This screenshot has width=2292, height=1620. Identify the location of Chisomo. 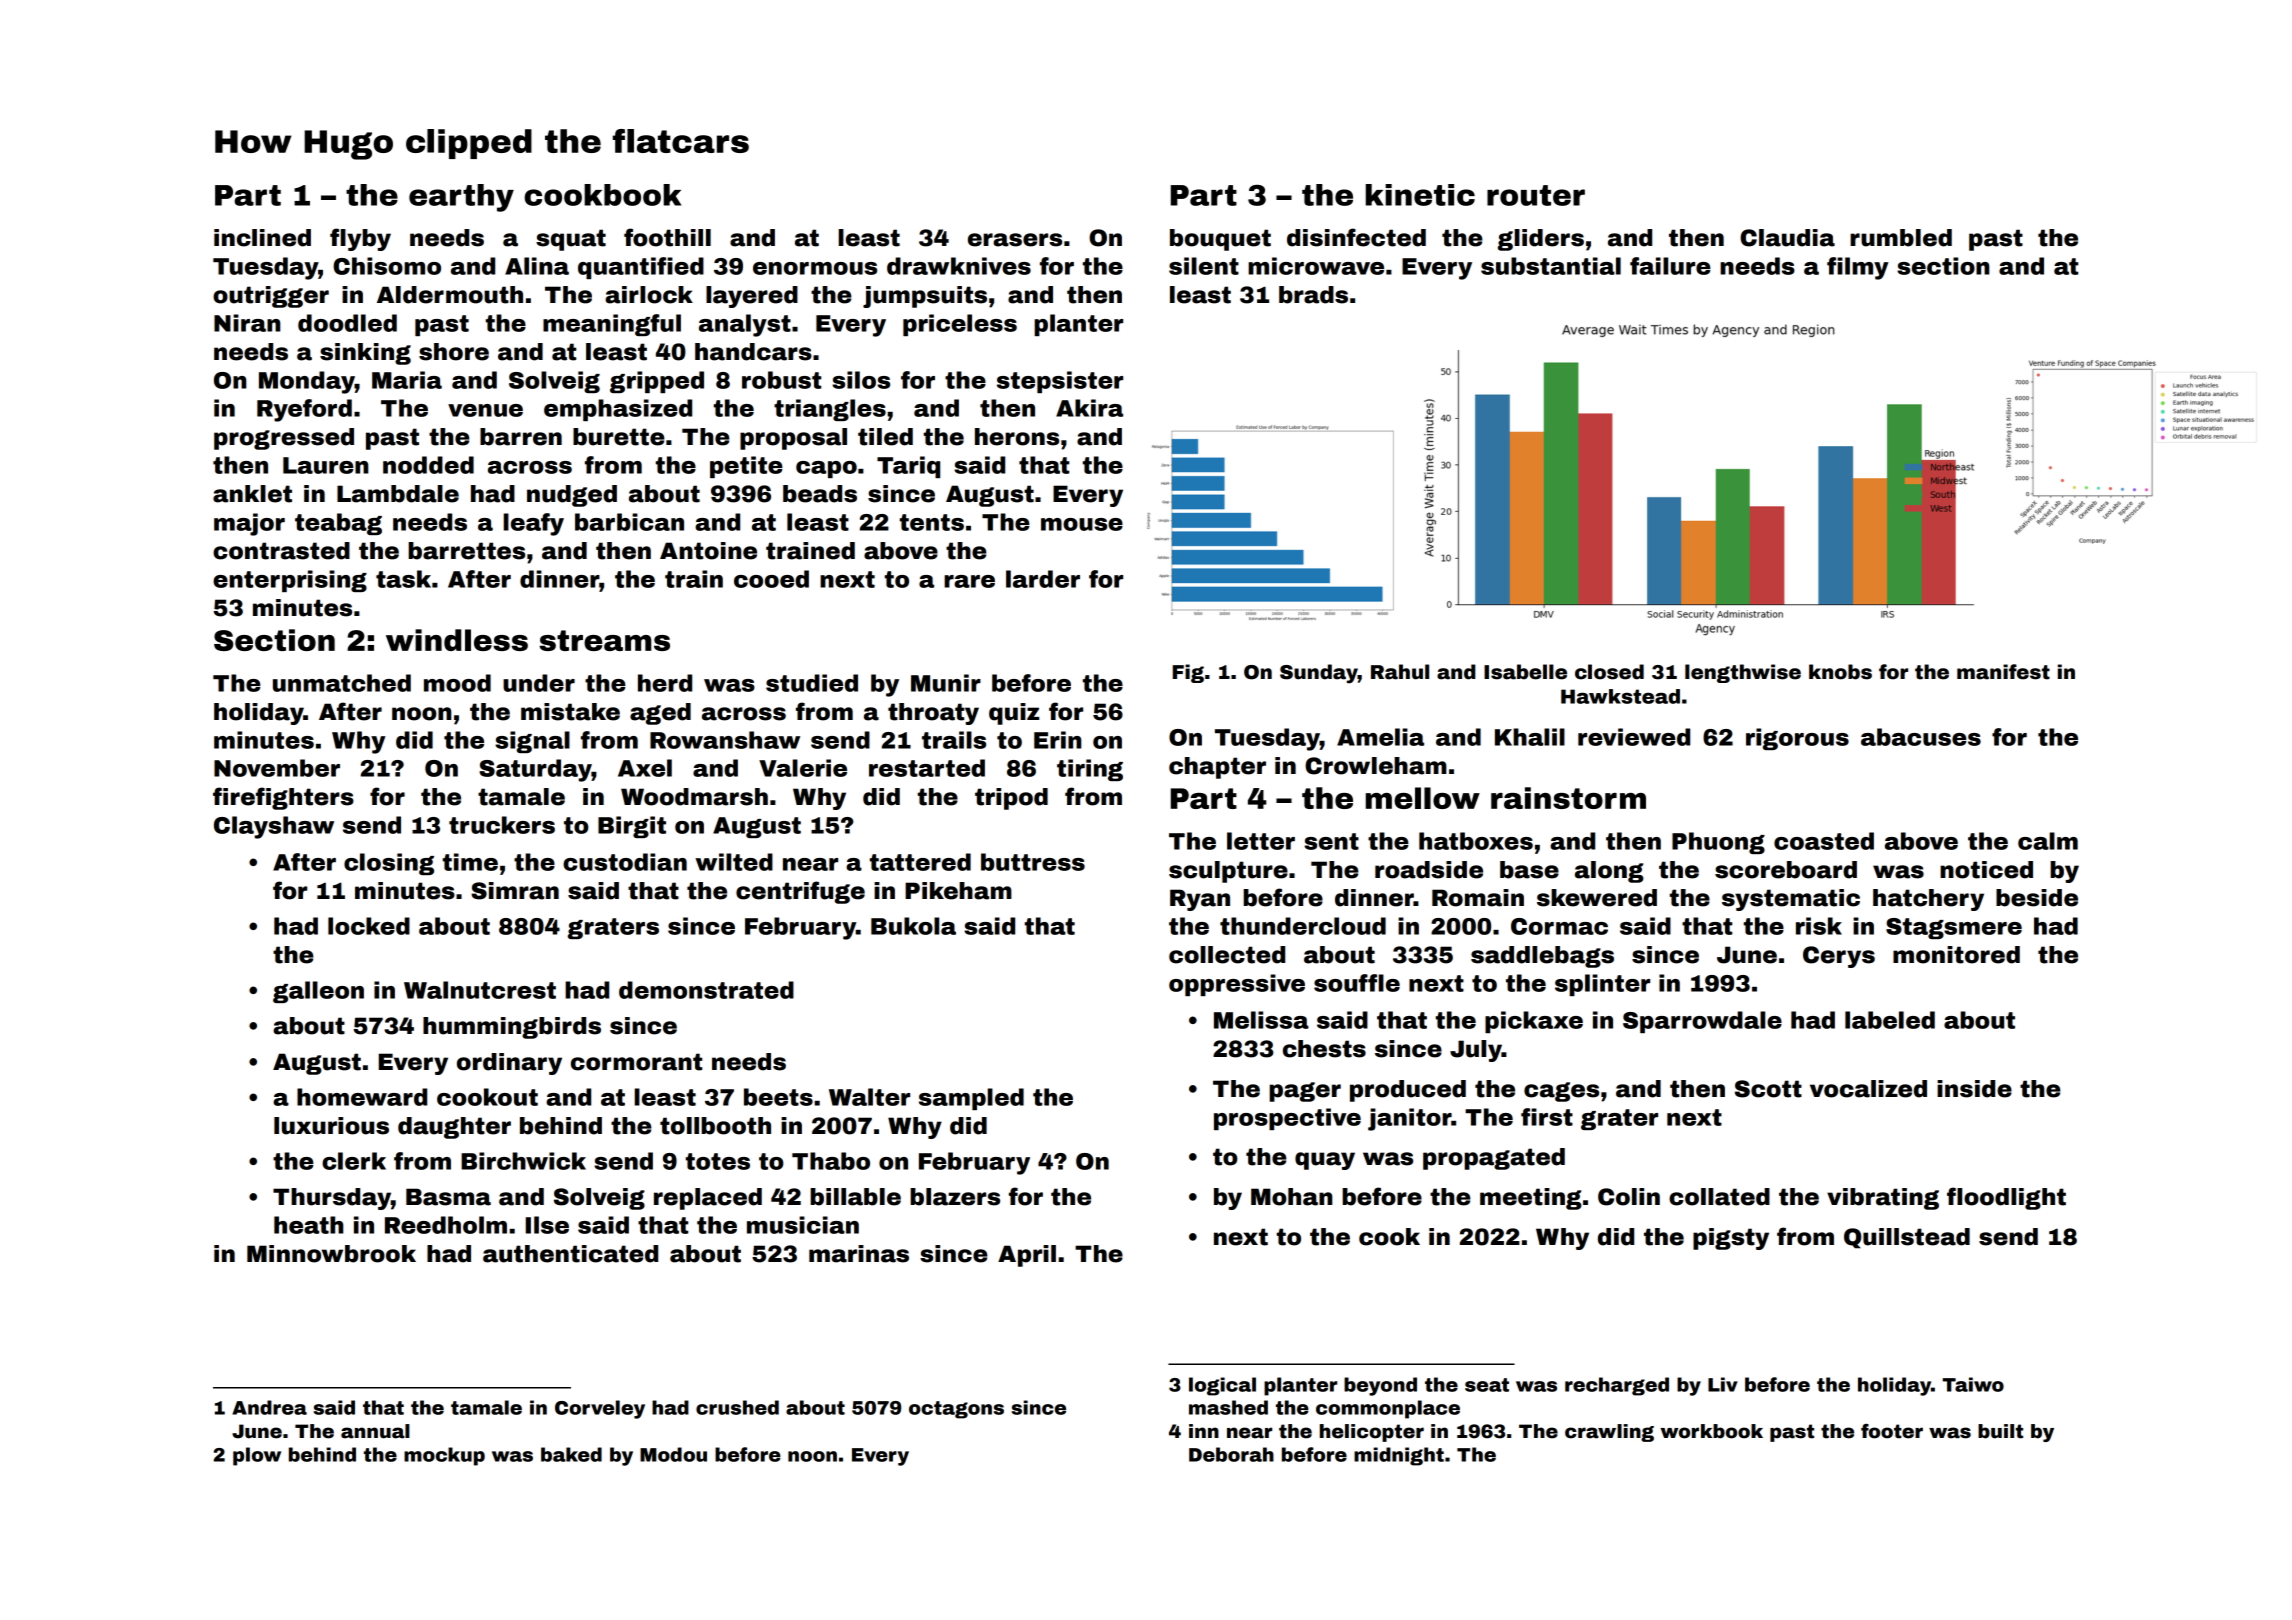
(387, 266).
